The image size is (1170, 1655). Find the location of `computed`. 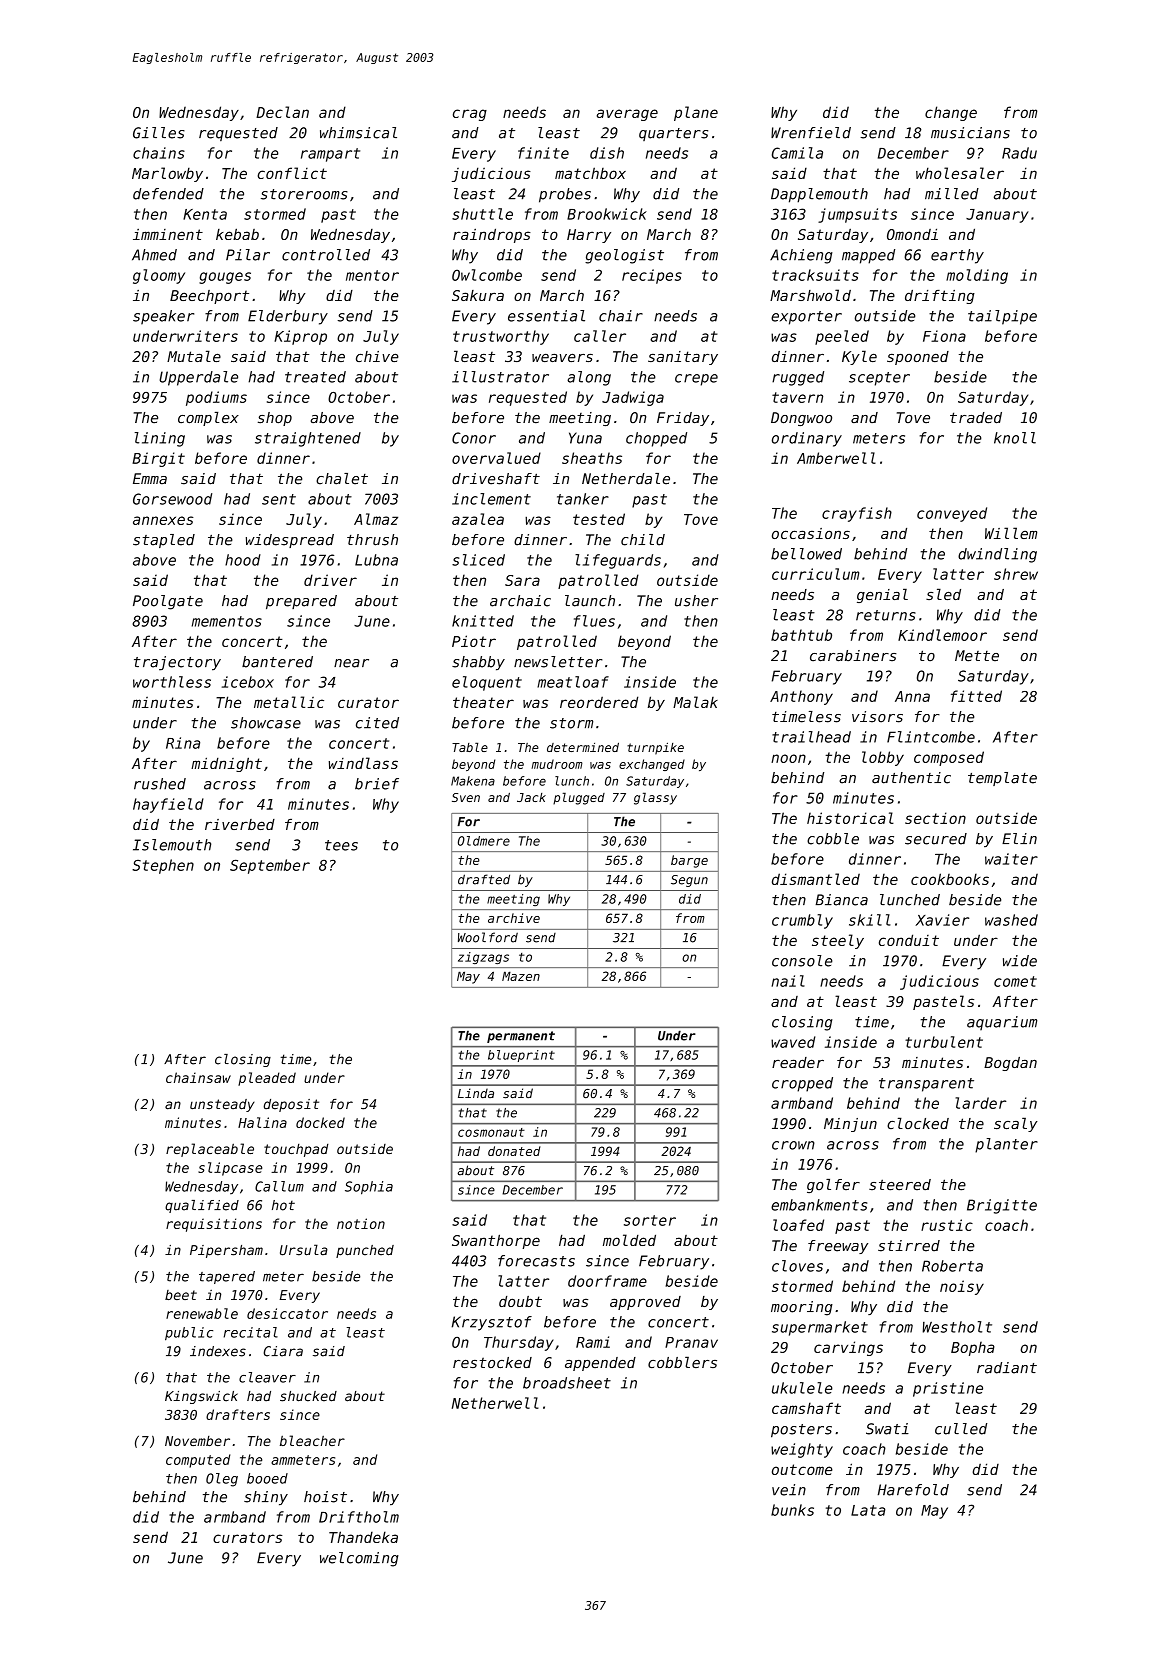

computed is located at coordinates (198, 1461).
